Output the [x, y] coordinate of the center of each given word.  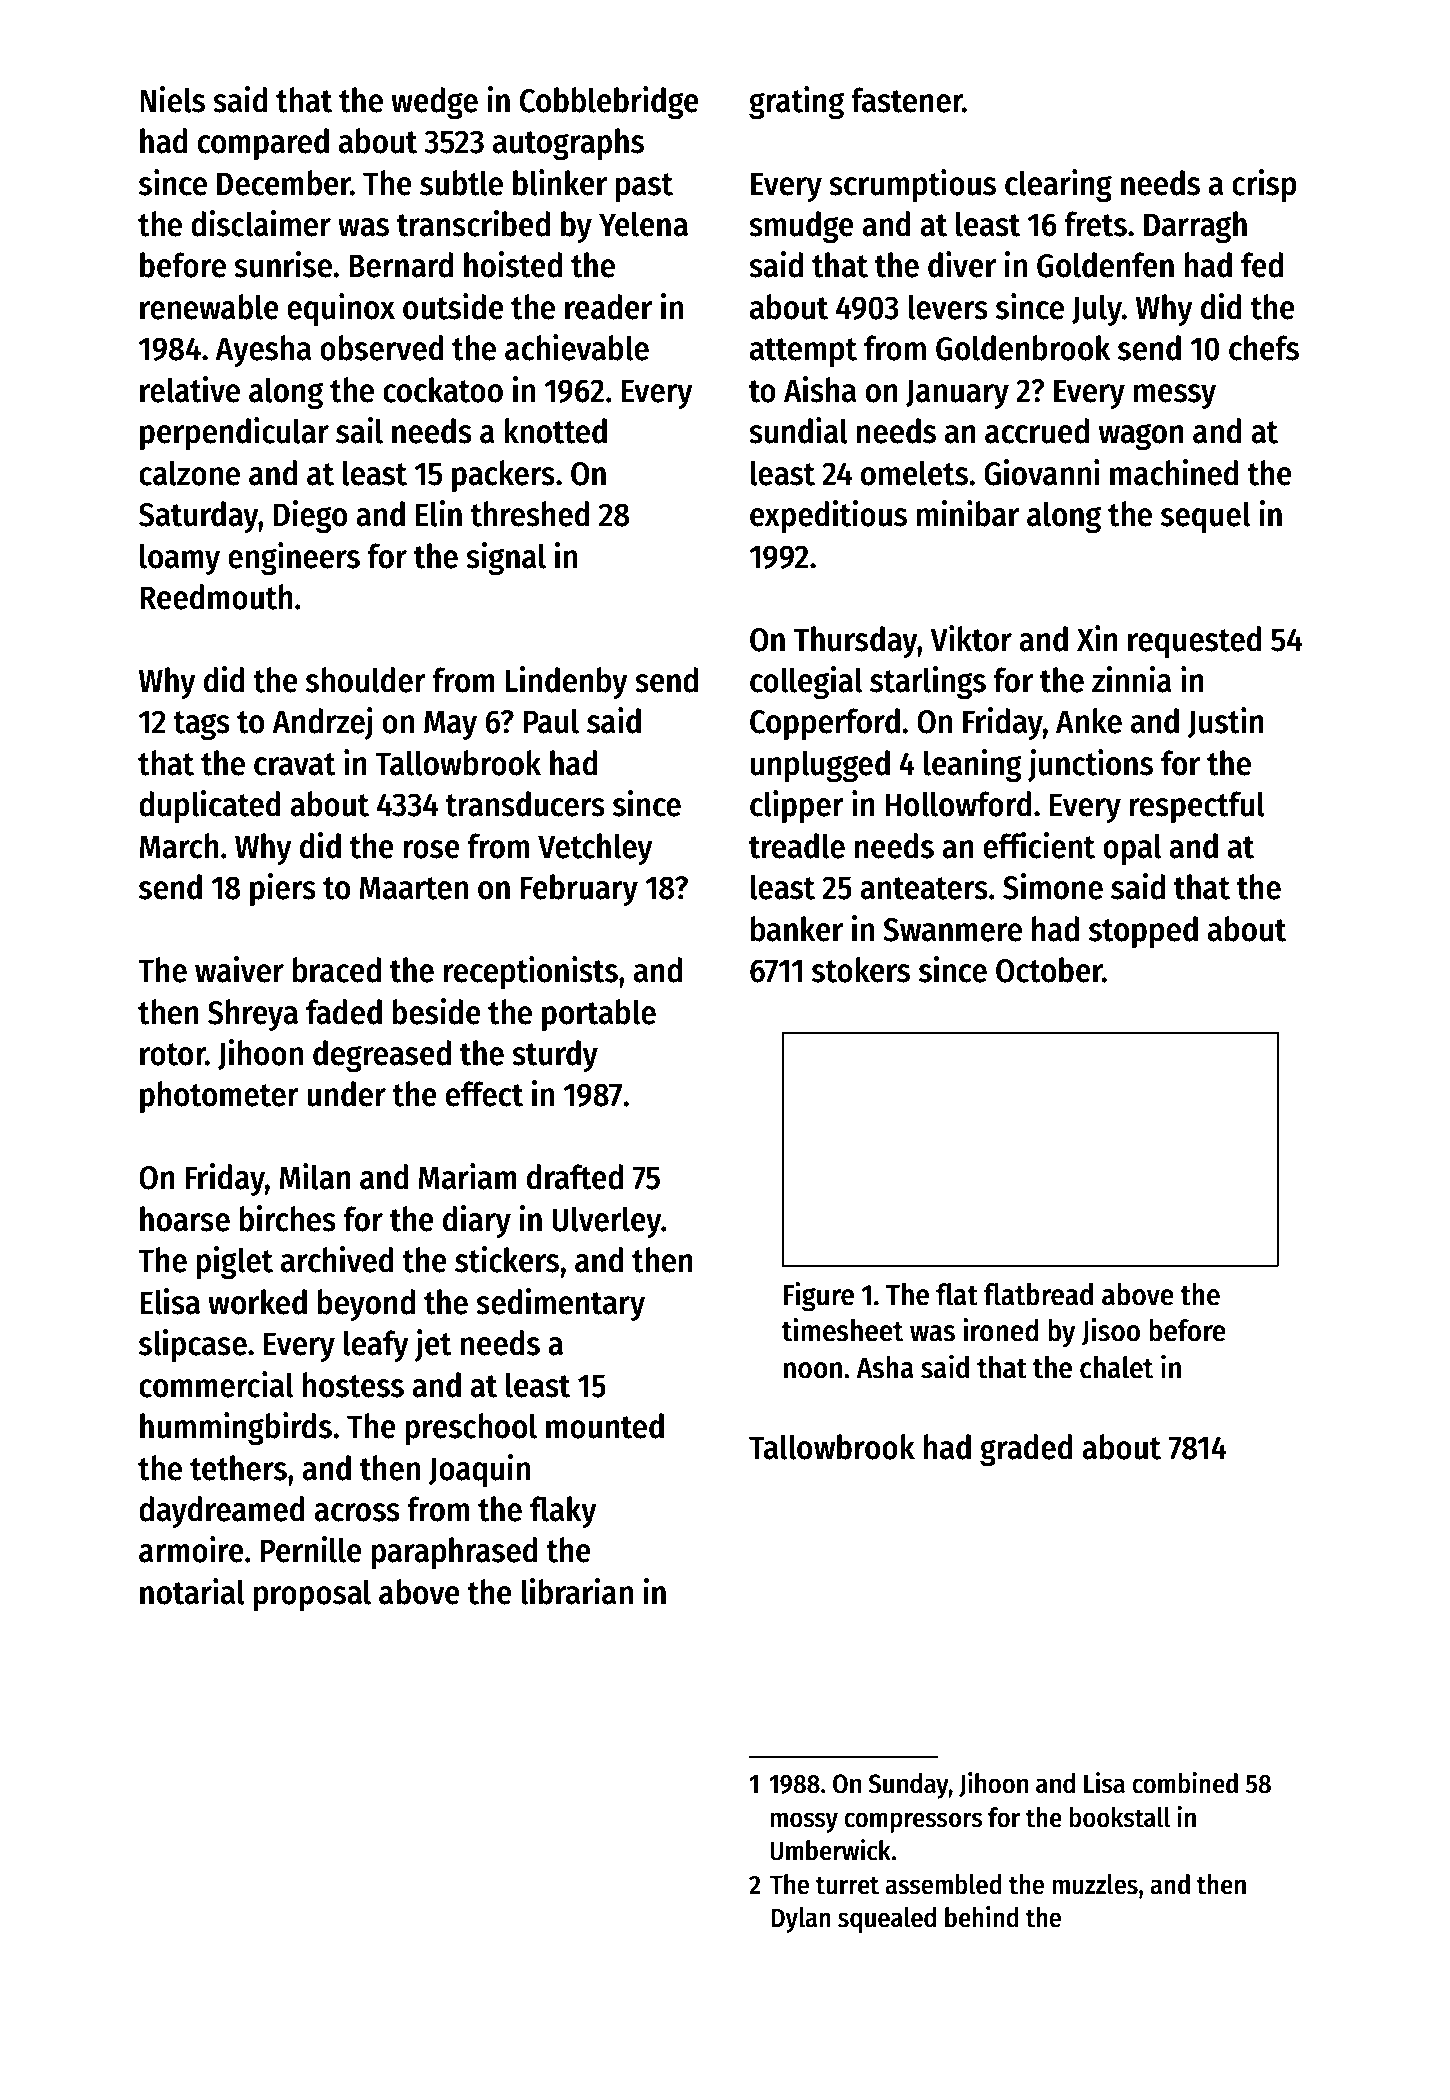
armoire [191, 1549]
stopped [1143, 932]
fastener [907, 100]
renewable [209, 307]
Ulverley [606, 1222]
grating [796, 102]
